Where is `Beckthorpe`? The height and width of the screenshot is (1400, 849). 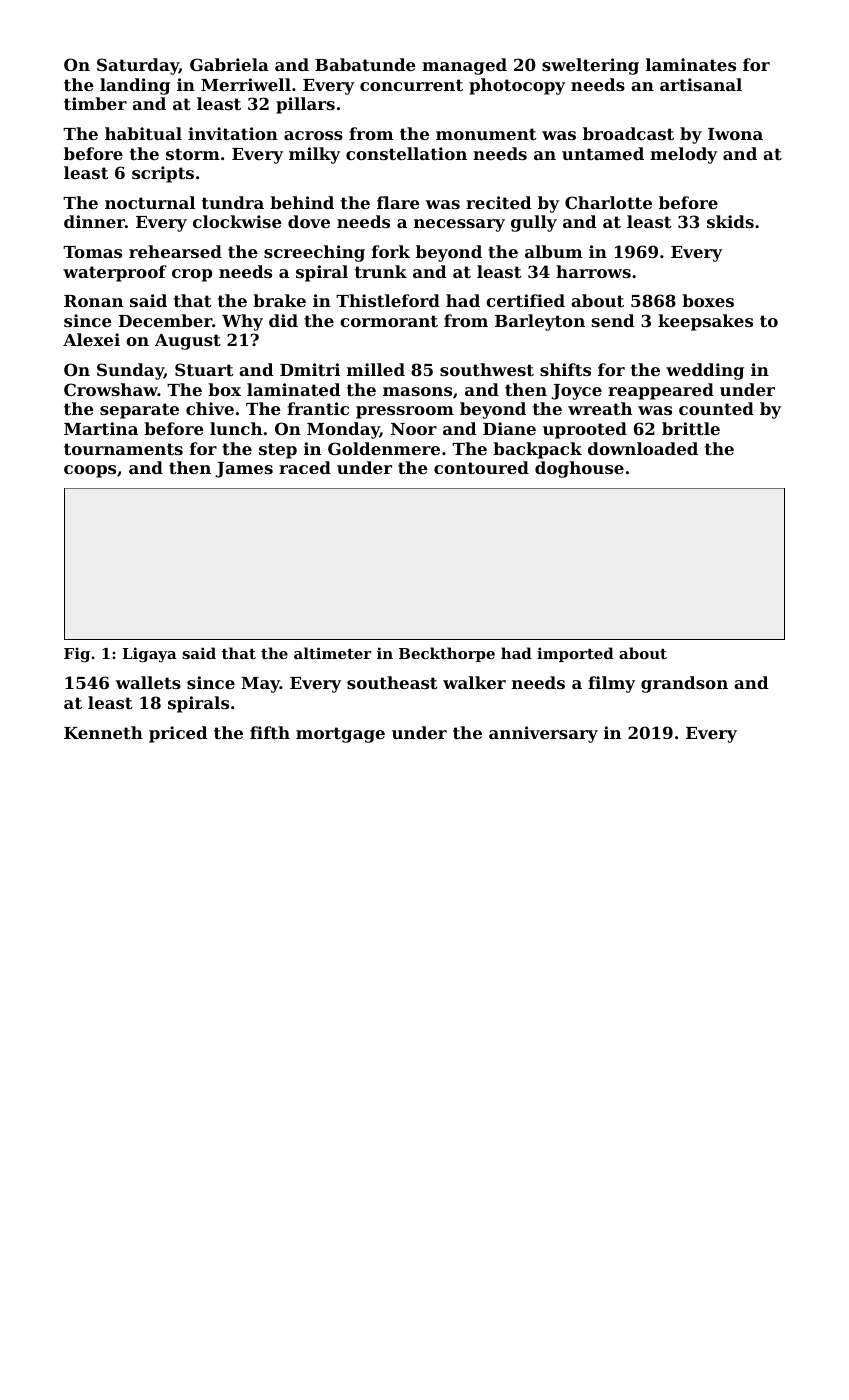 Beckthorpe is located at coordinates (447, 654).
